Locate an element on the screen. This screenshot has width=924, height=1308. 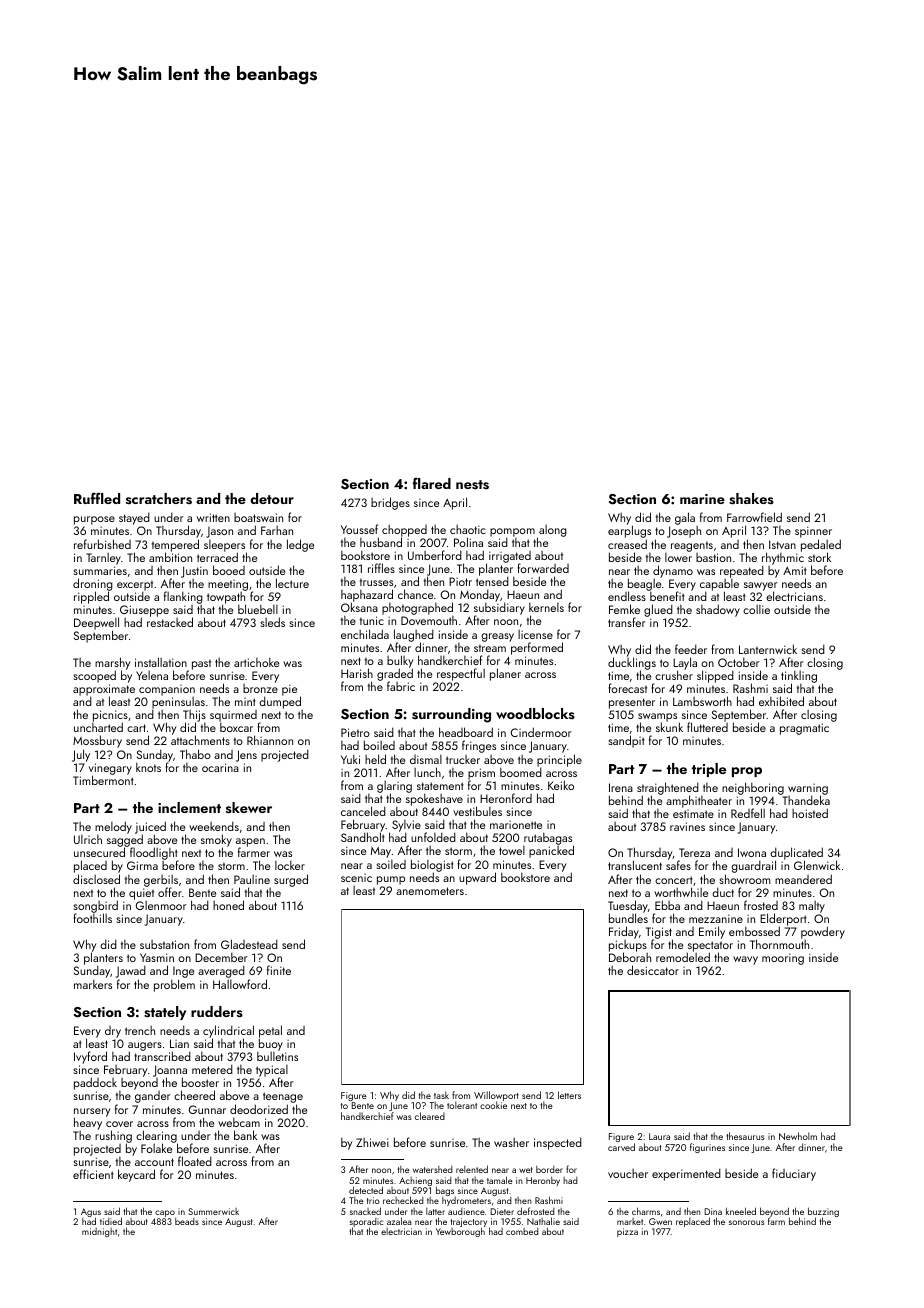
border is located at coordinates (549, 1169).
